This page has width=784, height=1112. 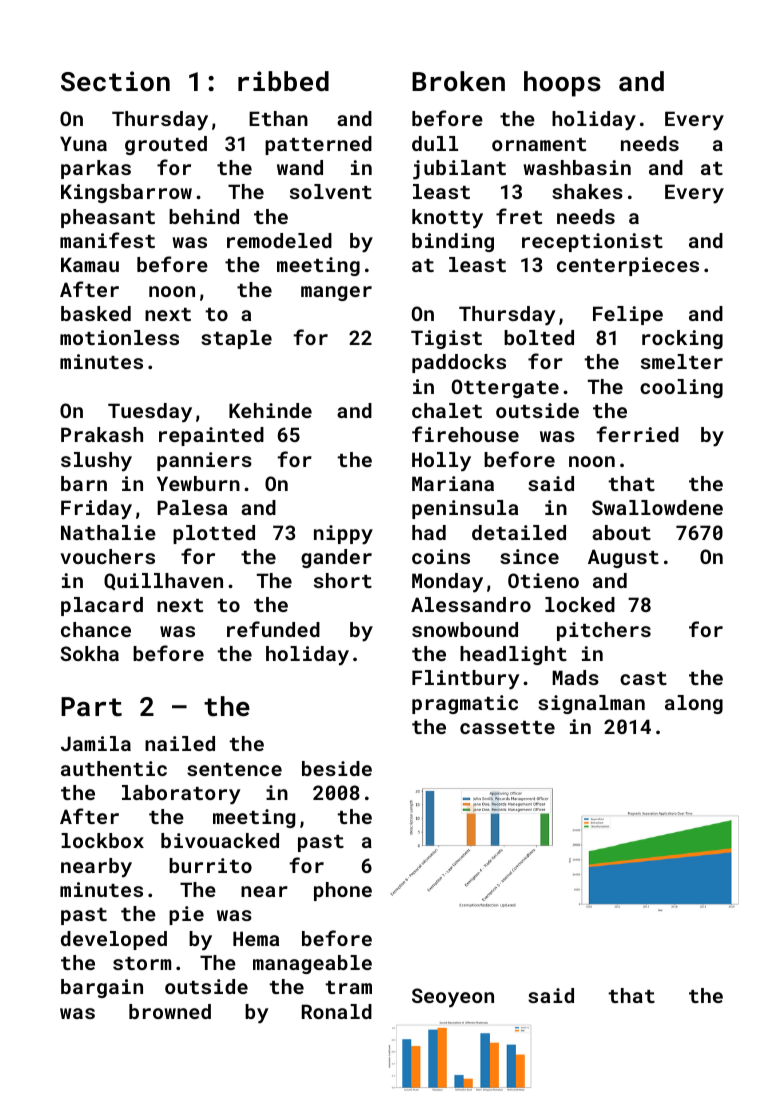 What do you see at coordinates (348, 987) in the page?
I see `tram` at bounding box center [348, 987].
